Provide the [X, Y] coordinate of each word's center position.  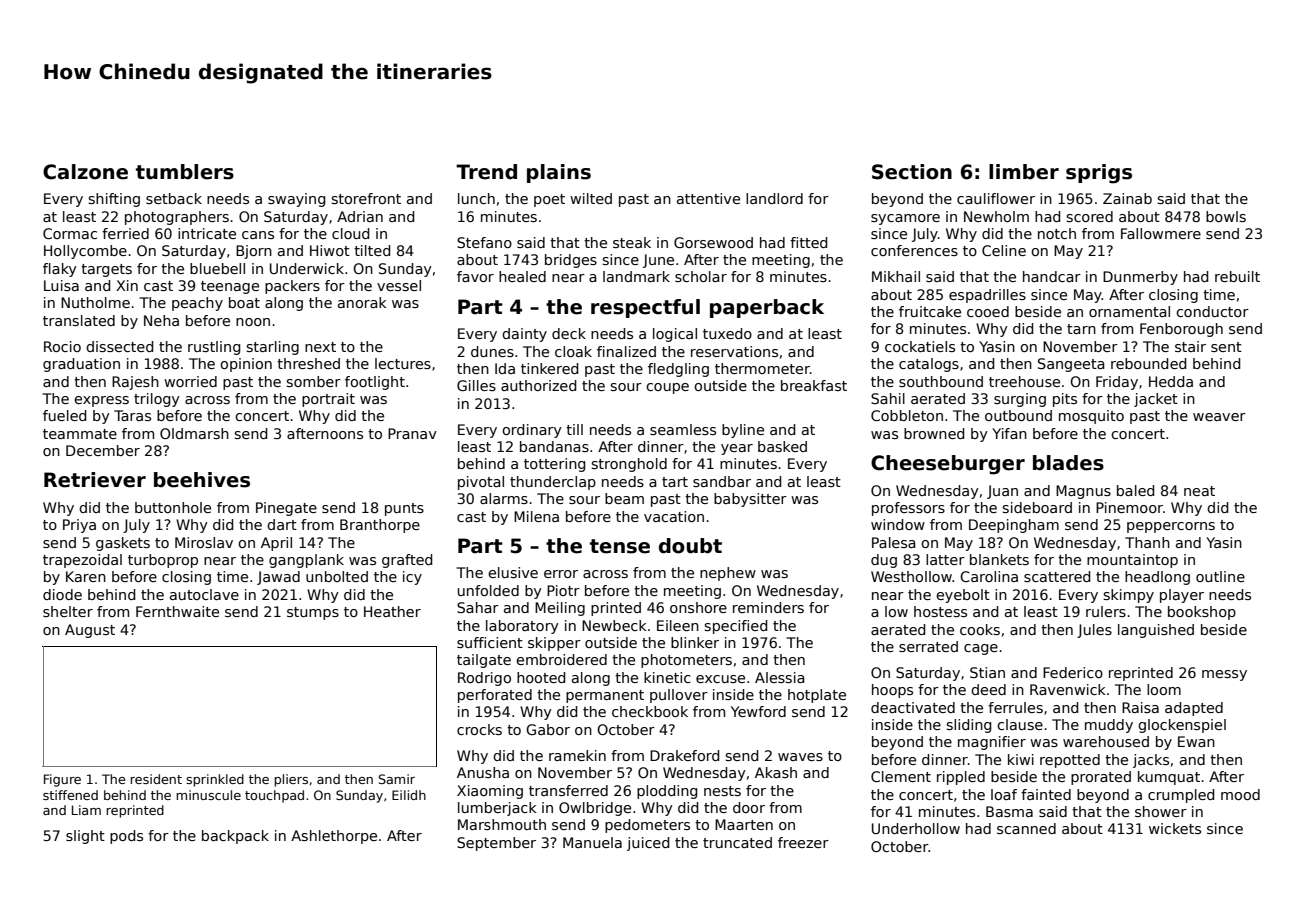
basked [782, 446]
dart [282, 524]
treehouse [1024, 381]
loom [1164, 689]
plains [559, 173]
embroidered [561, 659]
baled [1135, 490]
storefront [366, 198]
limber [1024, 172]
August [90, 631]
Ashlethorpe [334, 837]
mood [1240, 794]
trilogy [157, 400]
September [496, 844]
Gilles [476, 385]
